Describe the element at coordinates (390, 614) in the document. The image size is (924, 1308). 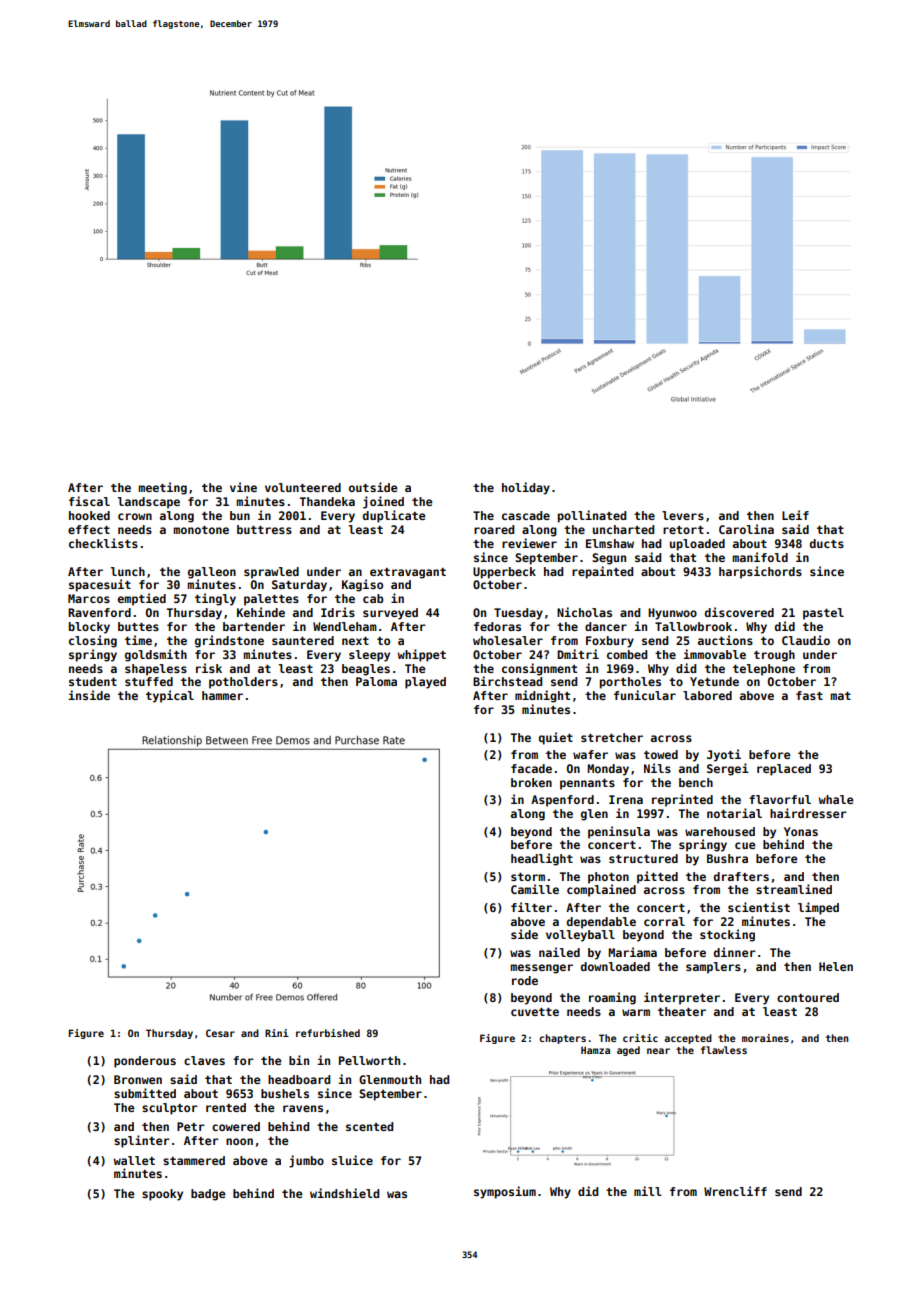
I see `surveyed` at that location.
